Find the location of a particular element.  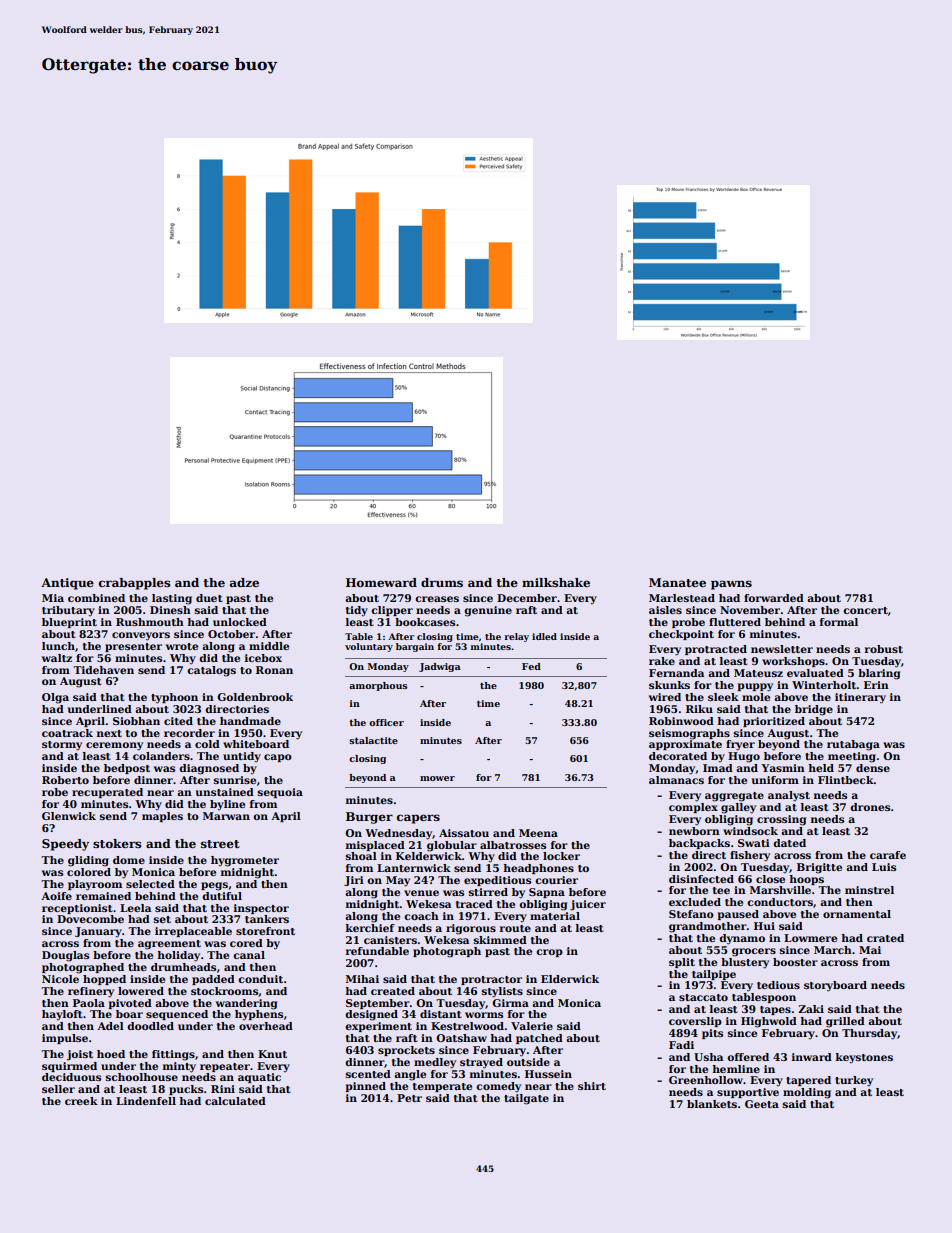

pegs is located at coordinates (214, 886).
